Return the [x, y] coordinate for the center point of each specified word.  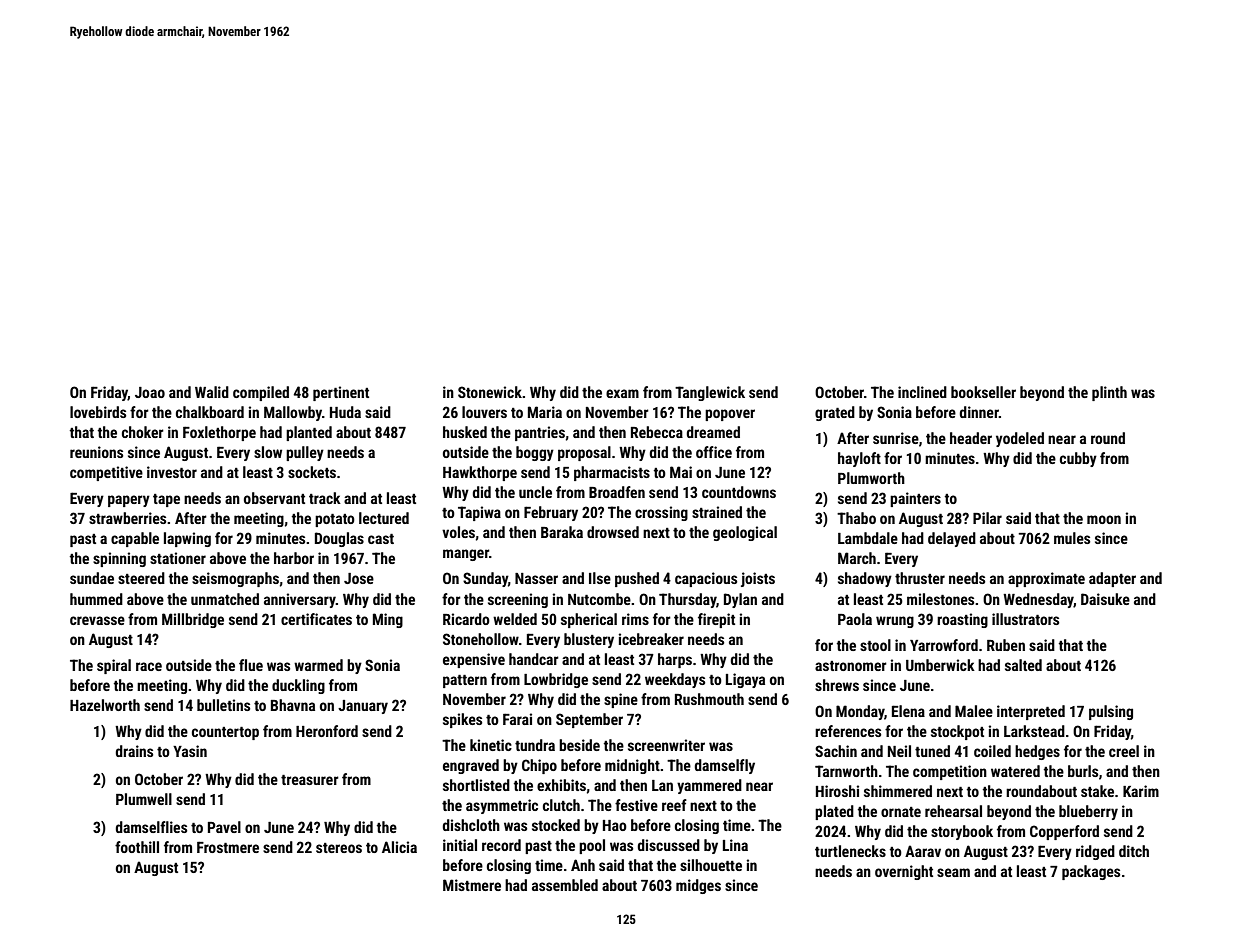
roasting [962, 620]
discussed [669, 845]
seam [953, 872]
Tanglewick [710, 393]
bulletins [223, 705]
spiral [114, 666]
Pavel [224, 827]
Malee [974, 711]
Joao [150, 392]
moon [1104, 519]
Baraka [562, 532]
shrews [837, 685]
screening [518, 600]
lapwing [187, 539]
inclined [922, 392]
